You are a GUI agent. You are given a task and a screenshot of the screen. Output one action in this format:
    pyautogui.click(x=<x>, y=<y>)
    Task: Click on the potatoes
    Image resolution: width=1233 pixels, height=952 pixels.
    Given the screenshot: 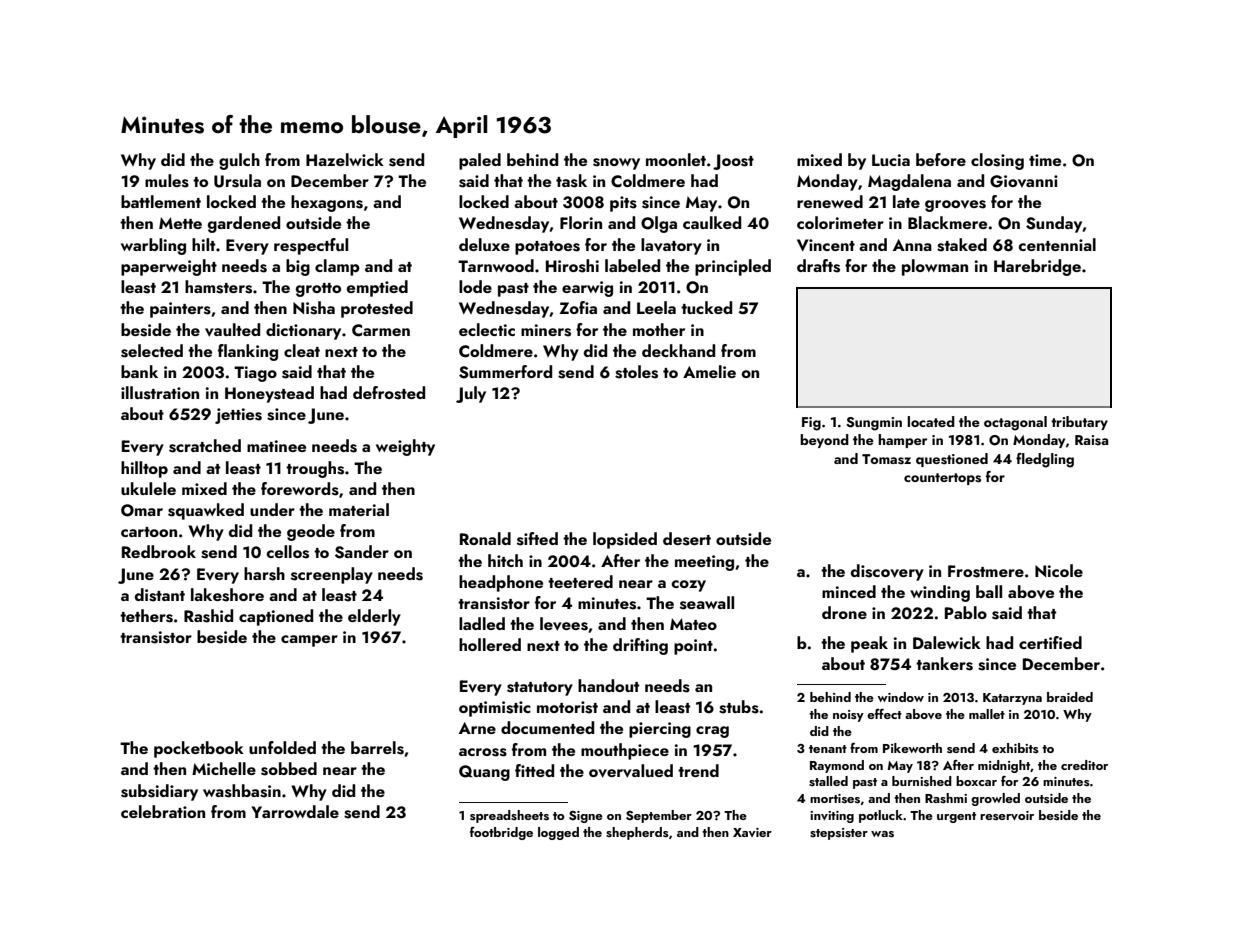 What is the action you would take?
    pyautogui.click(x=547, y=248)
